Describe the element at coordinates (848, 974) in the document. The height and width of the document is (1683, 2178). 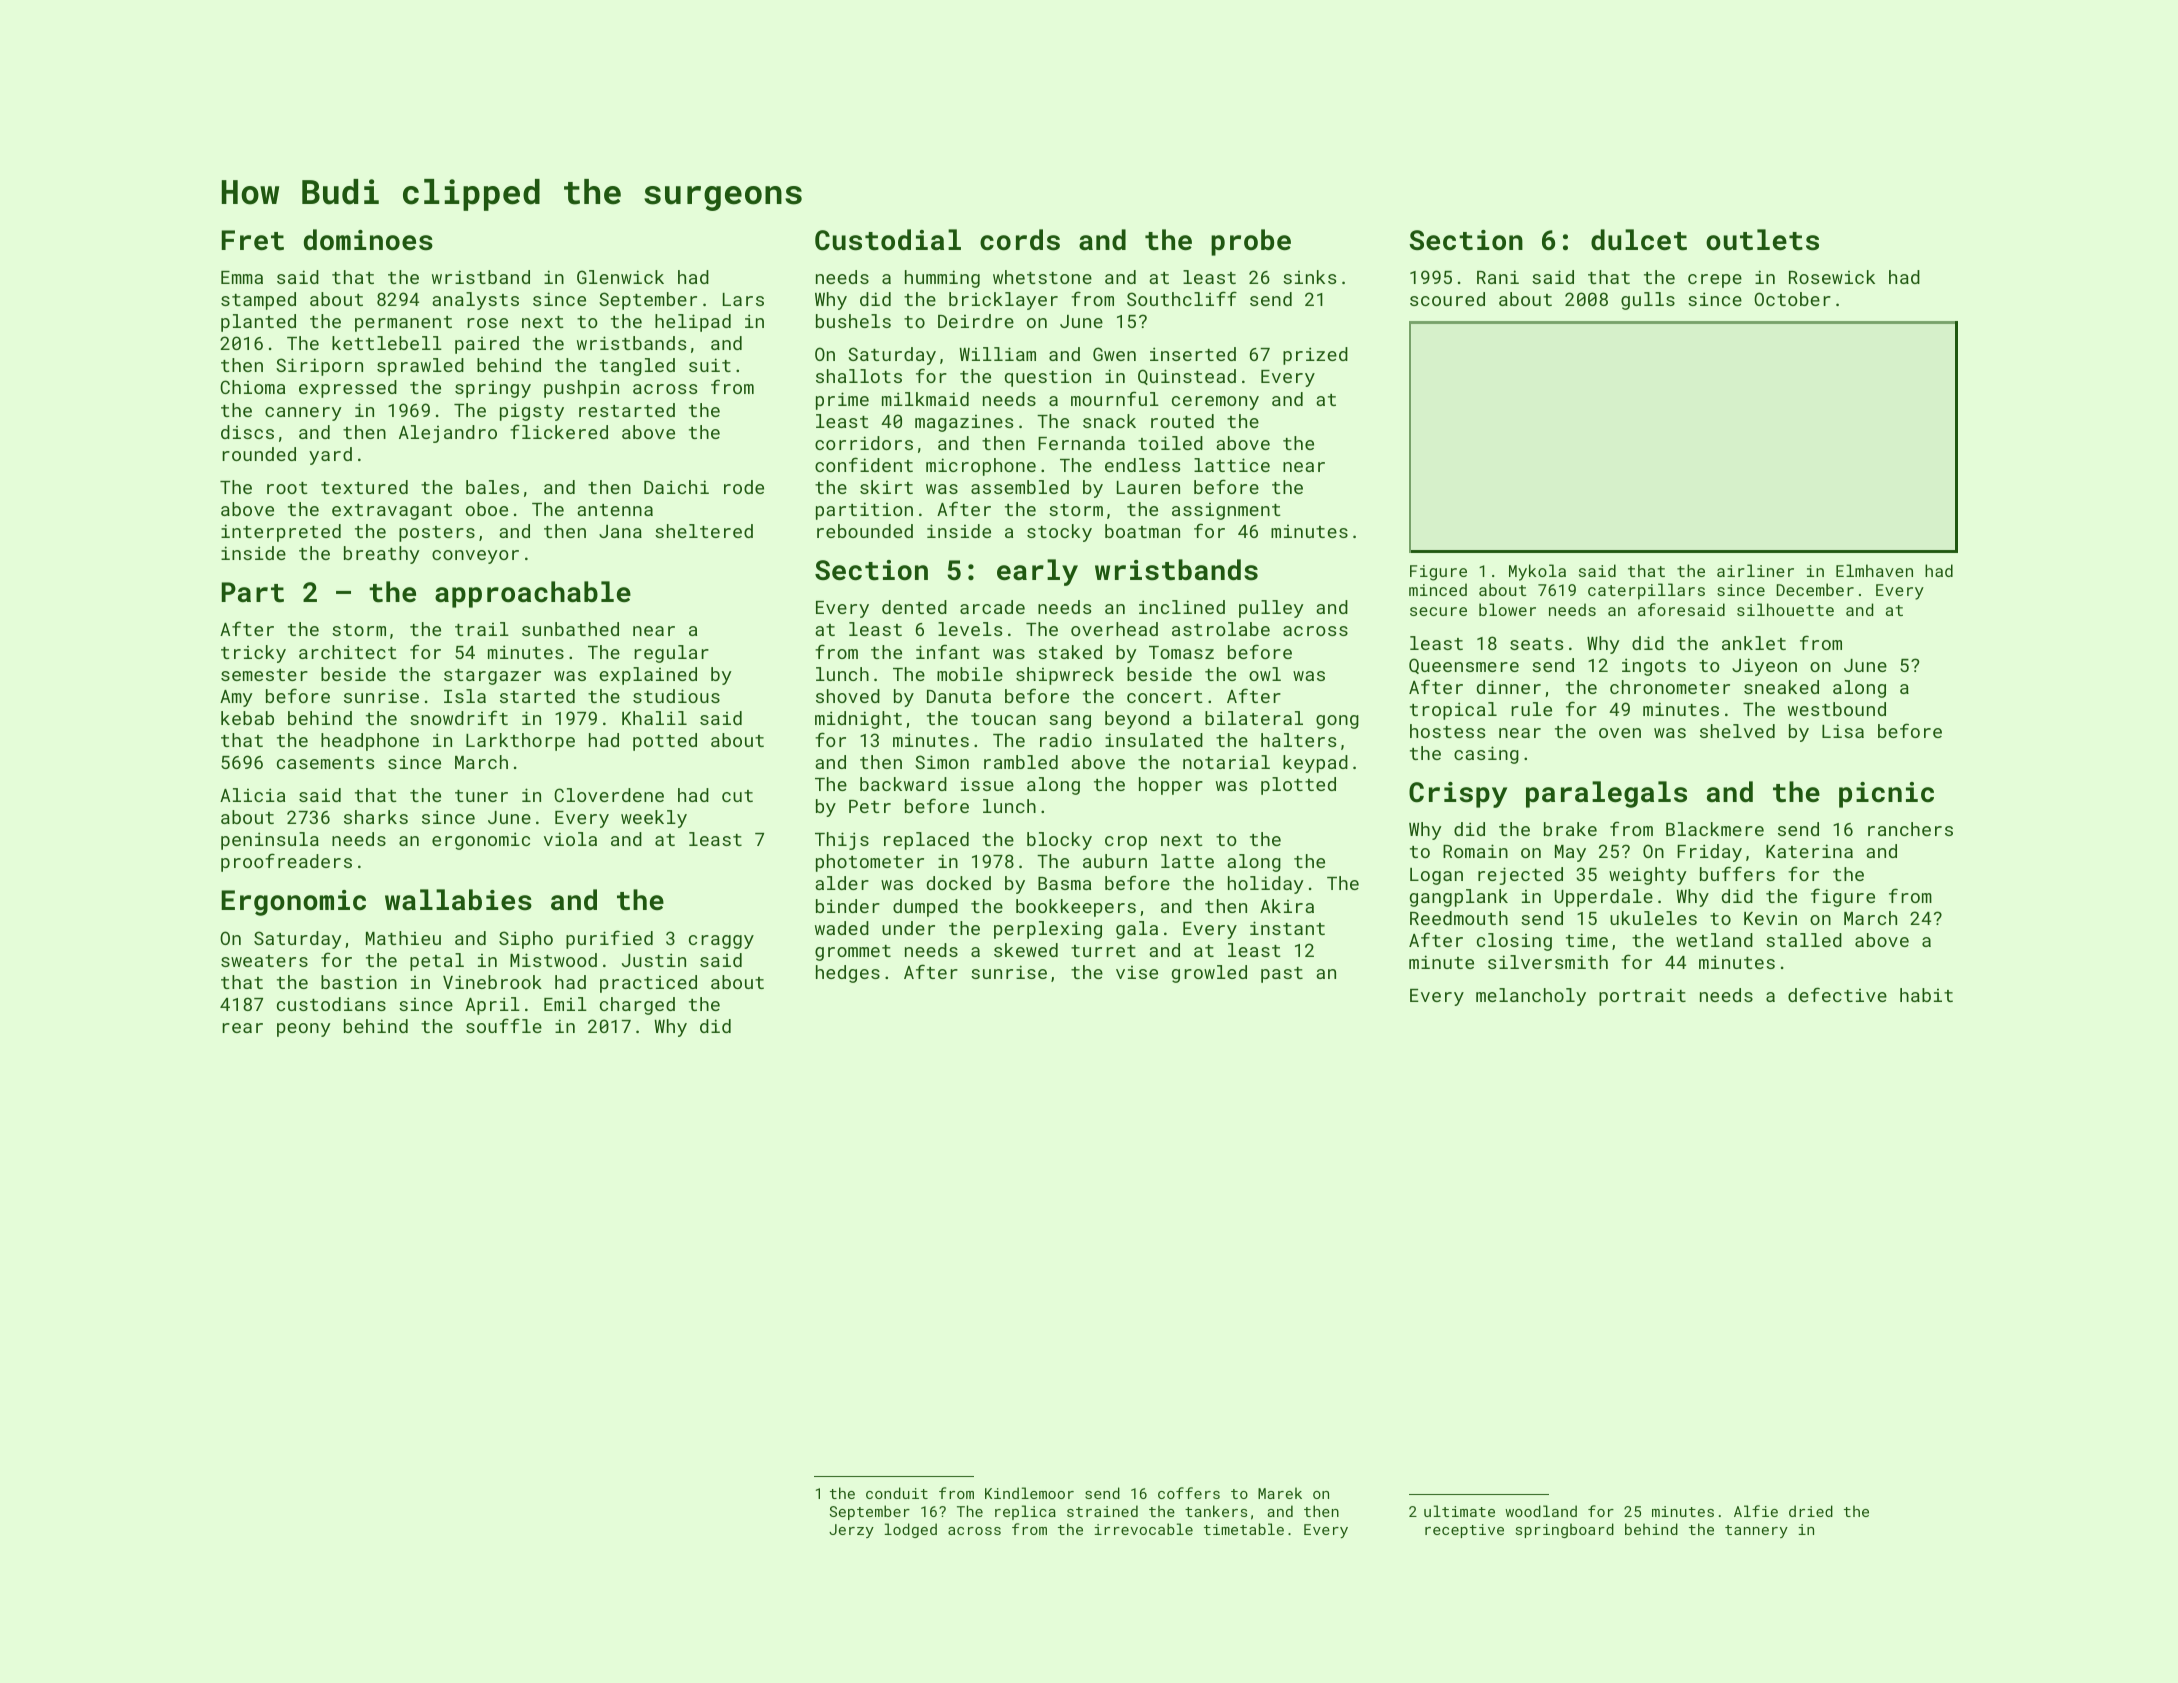
I see `hedges` at that location.
